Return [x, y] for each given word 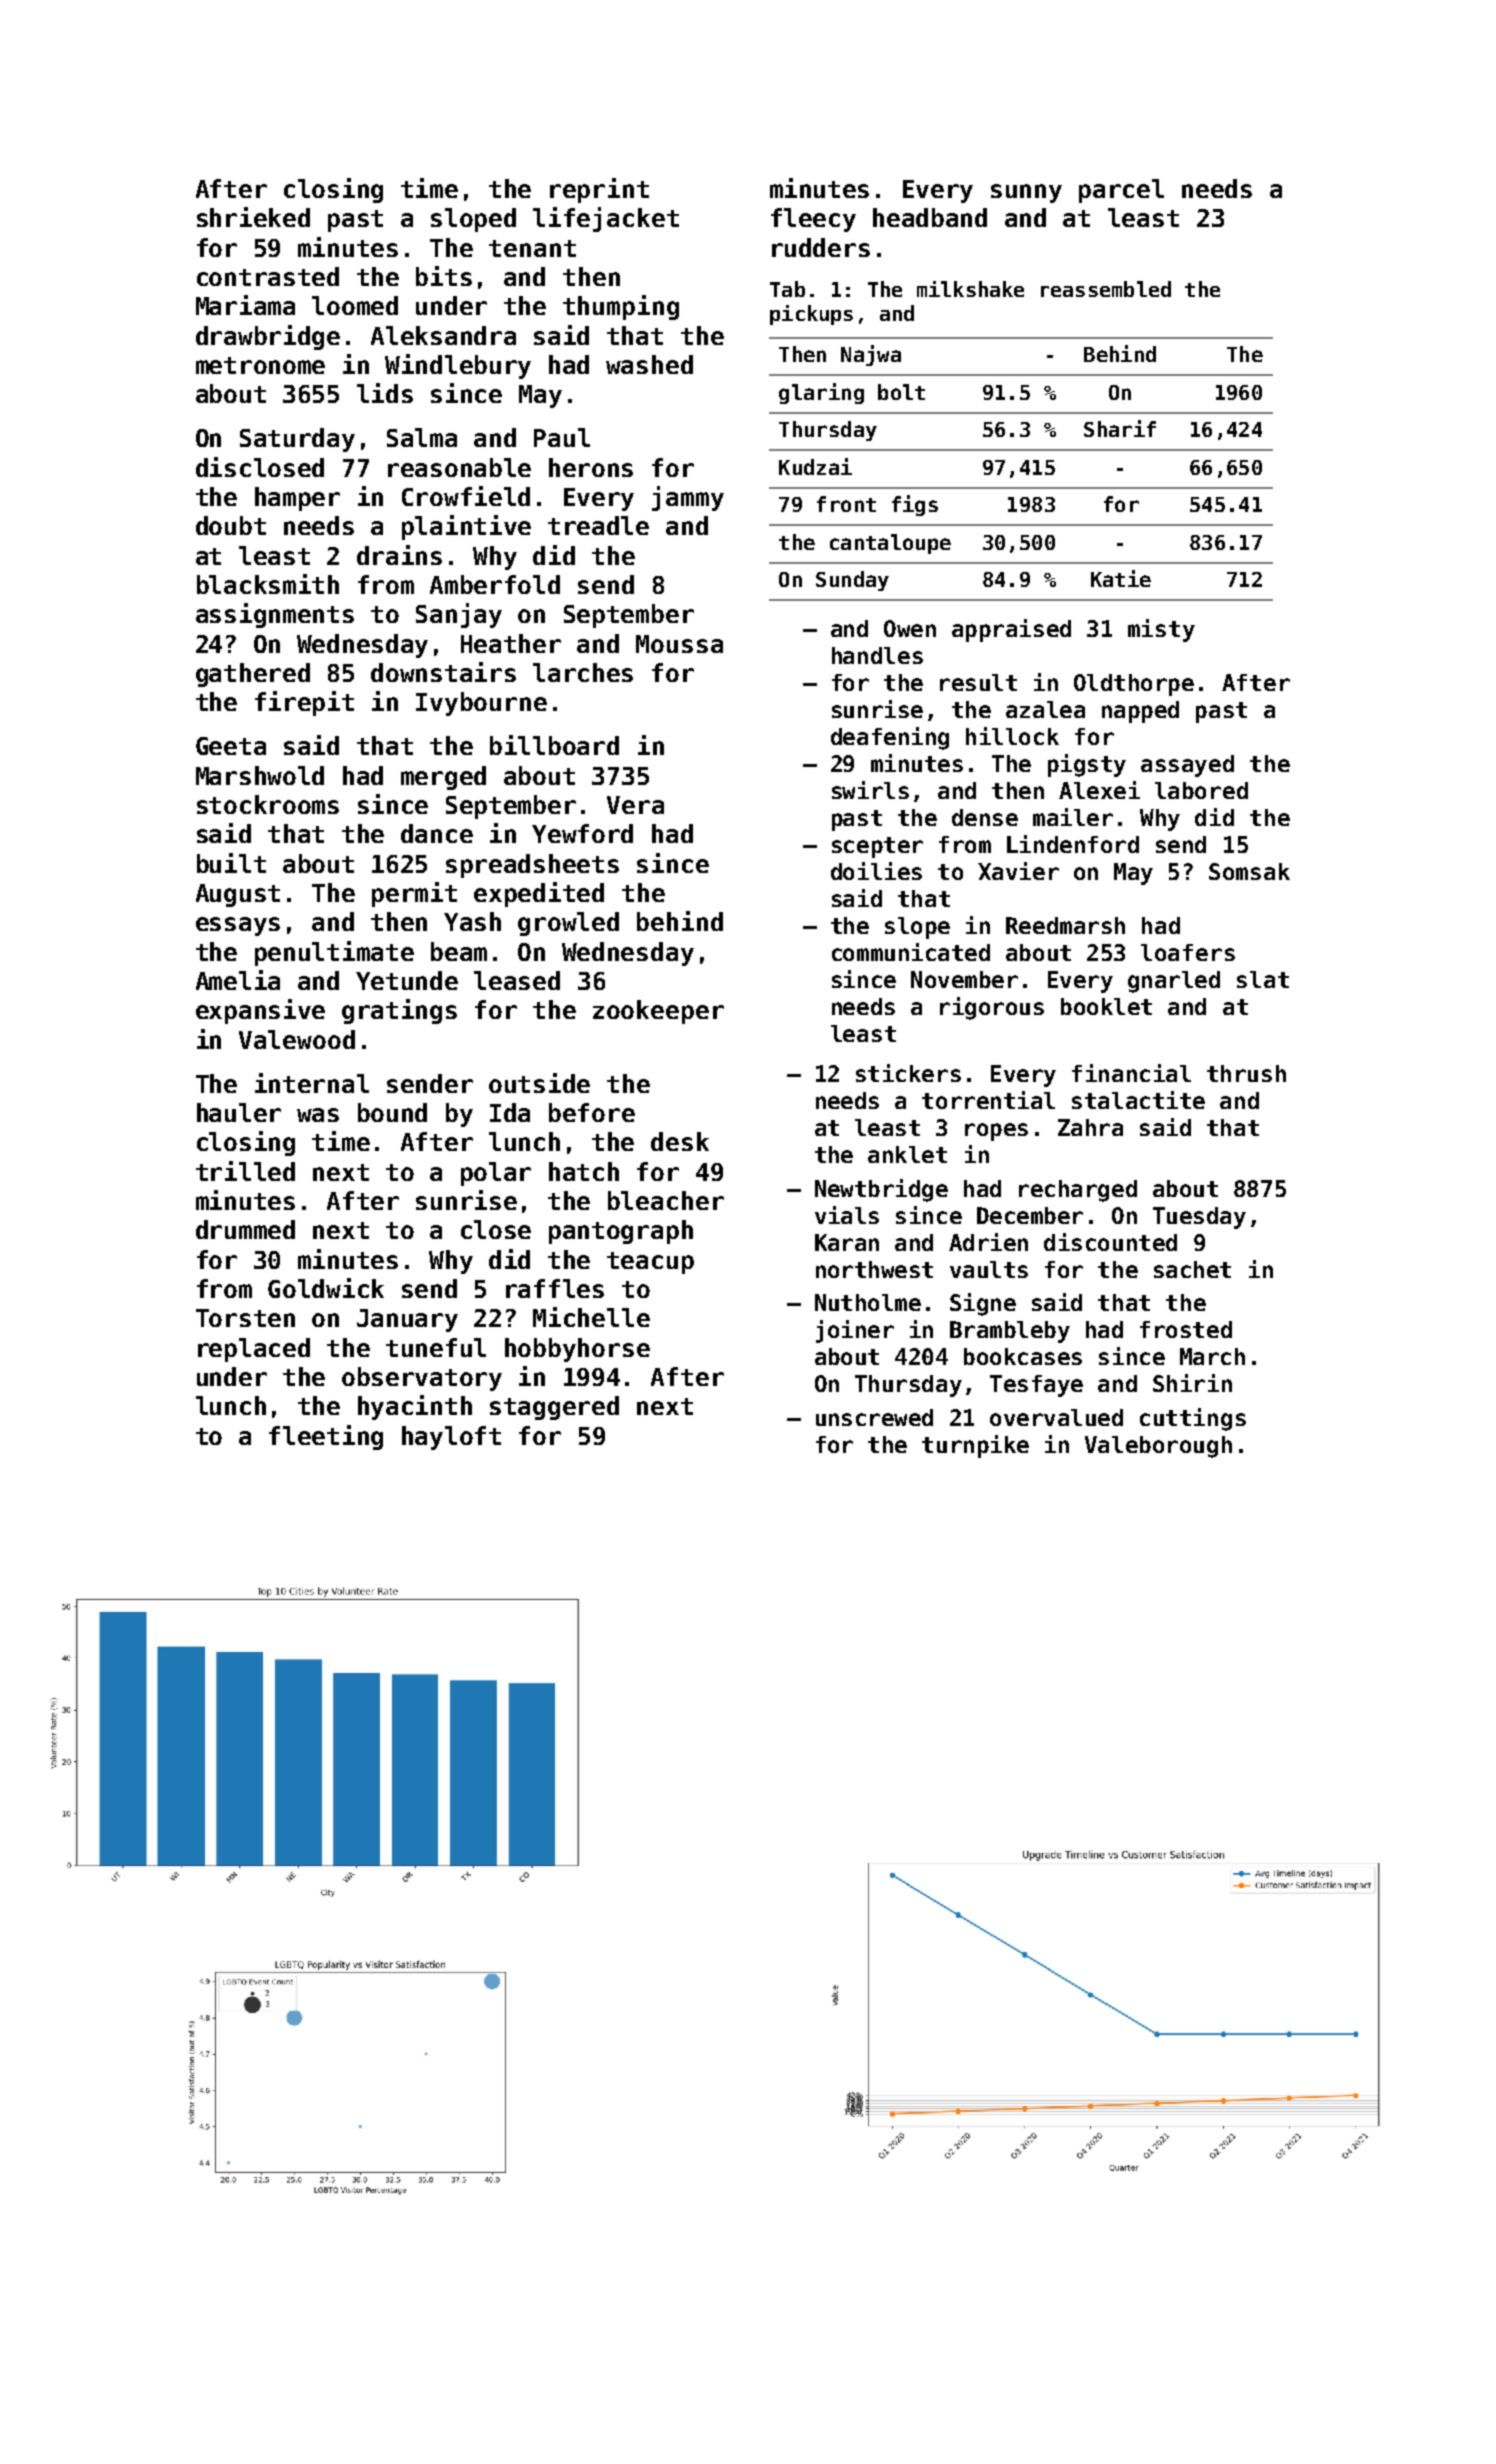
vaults [989, 1269]
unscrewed [874, 1417]
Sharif [1120, 428]
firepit [304, 703]
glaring [821, 393]
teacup [650, 1263]
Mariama [245, 305]
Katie [1121, 578]
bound [392, 1112]
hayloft [451, 1438]
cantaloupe [890, 544]
